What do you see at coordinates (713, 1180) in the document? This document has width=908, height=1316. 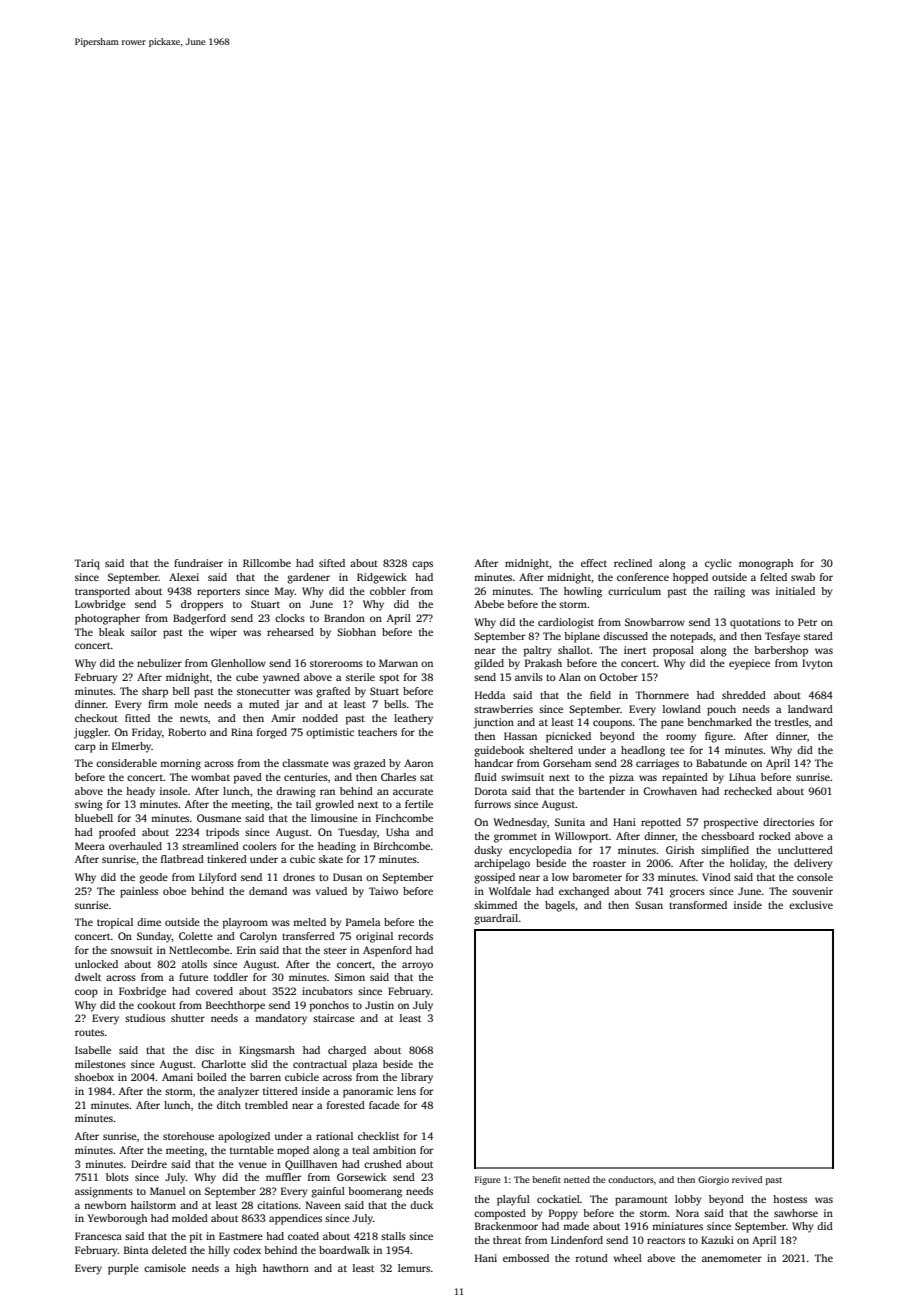 I see `Giorgio` at bounding box center [713, 1180].
